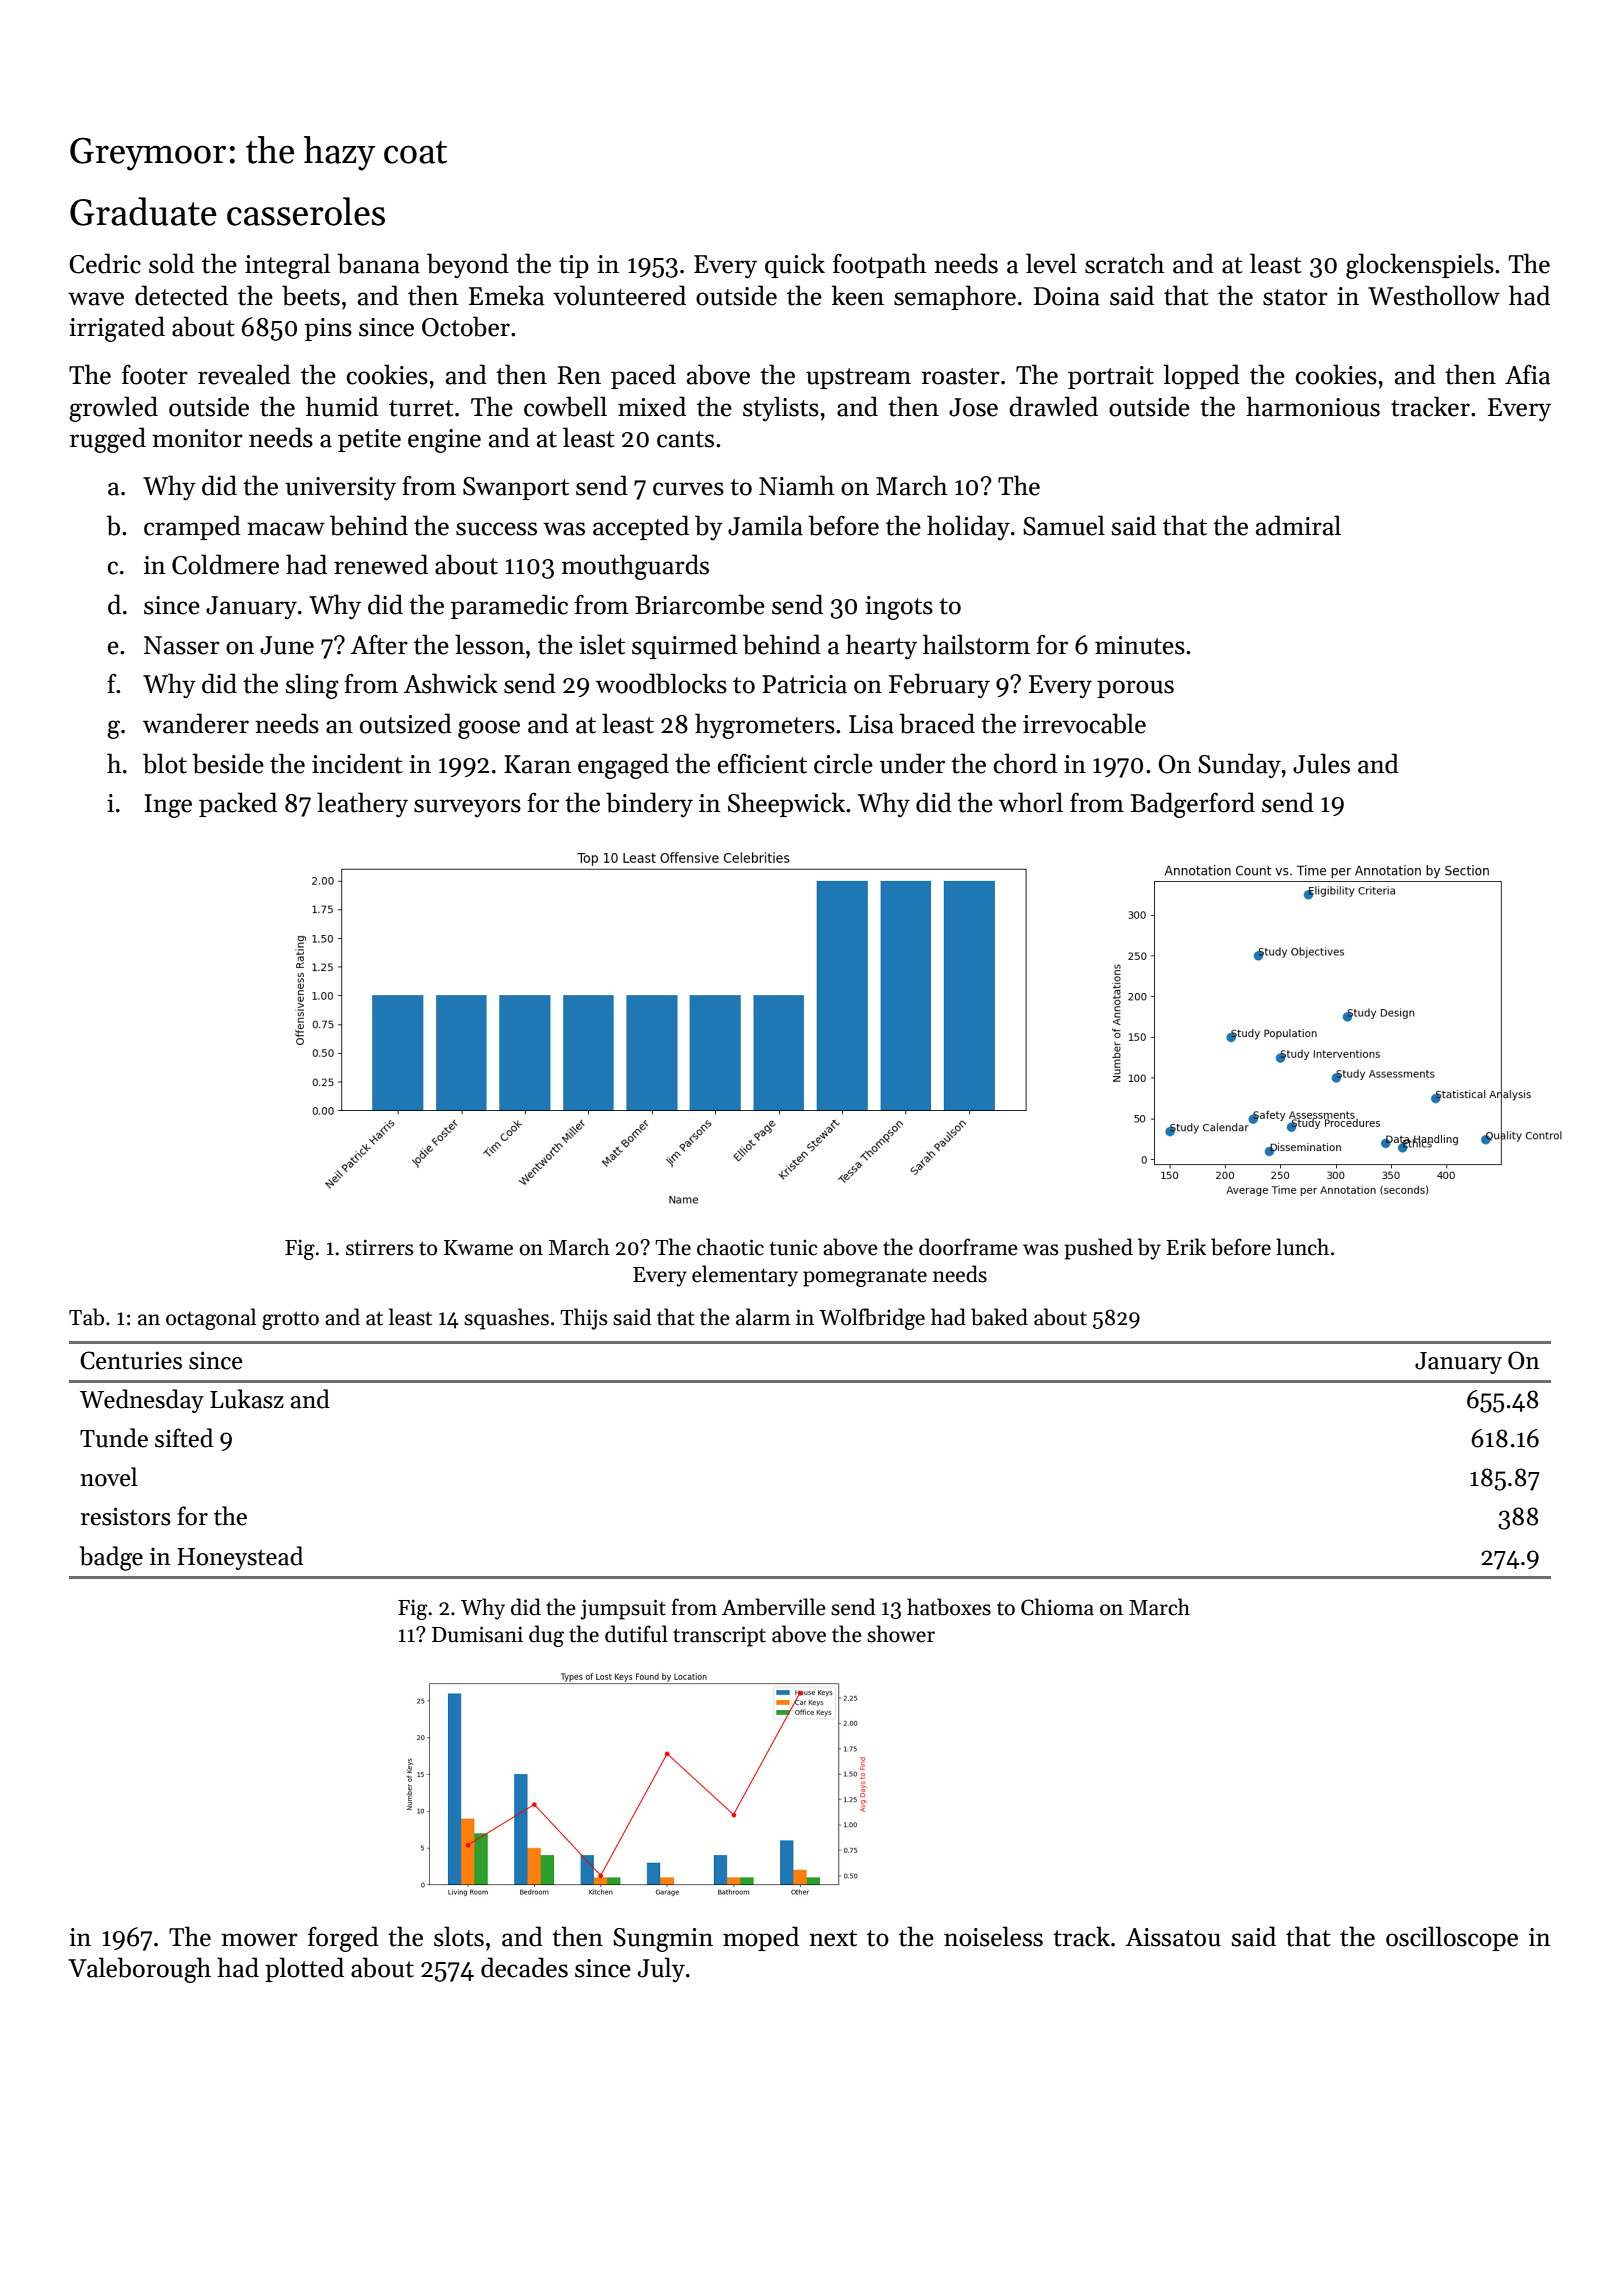 The height and width of the image is (2292, 1620). Describe the element at coordinates (976, 644) in the image. I see `hailstorm` at that location.
